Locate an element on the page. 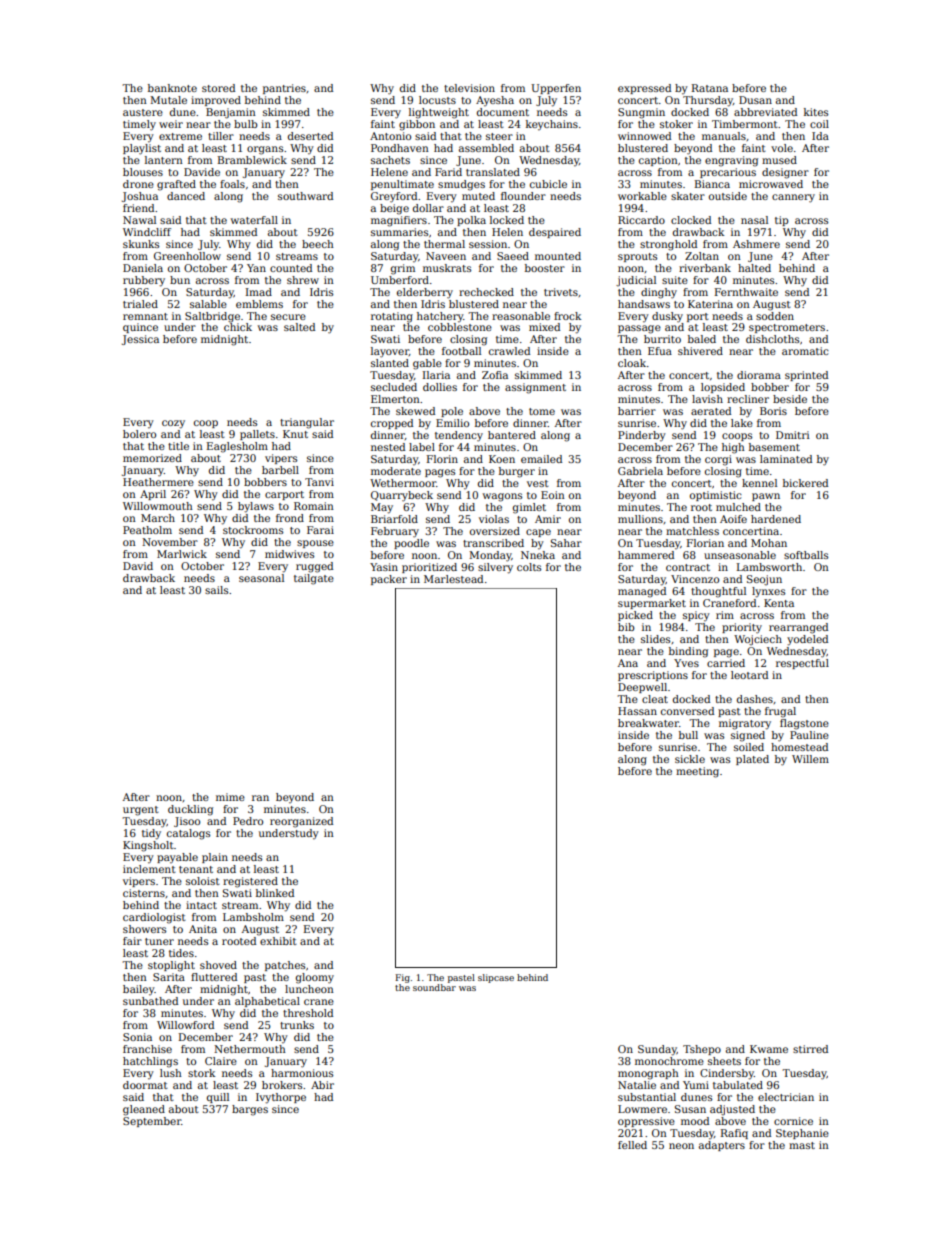  locusts is located at coordinates (437, 100).
